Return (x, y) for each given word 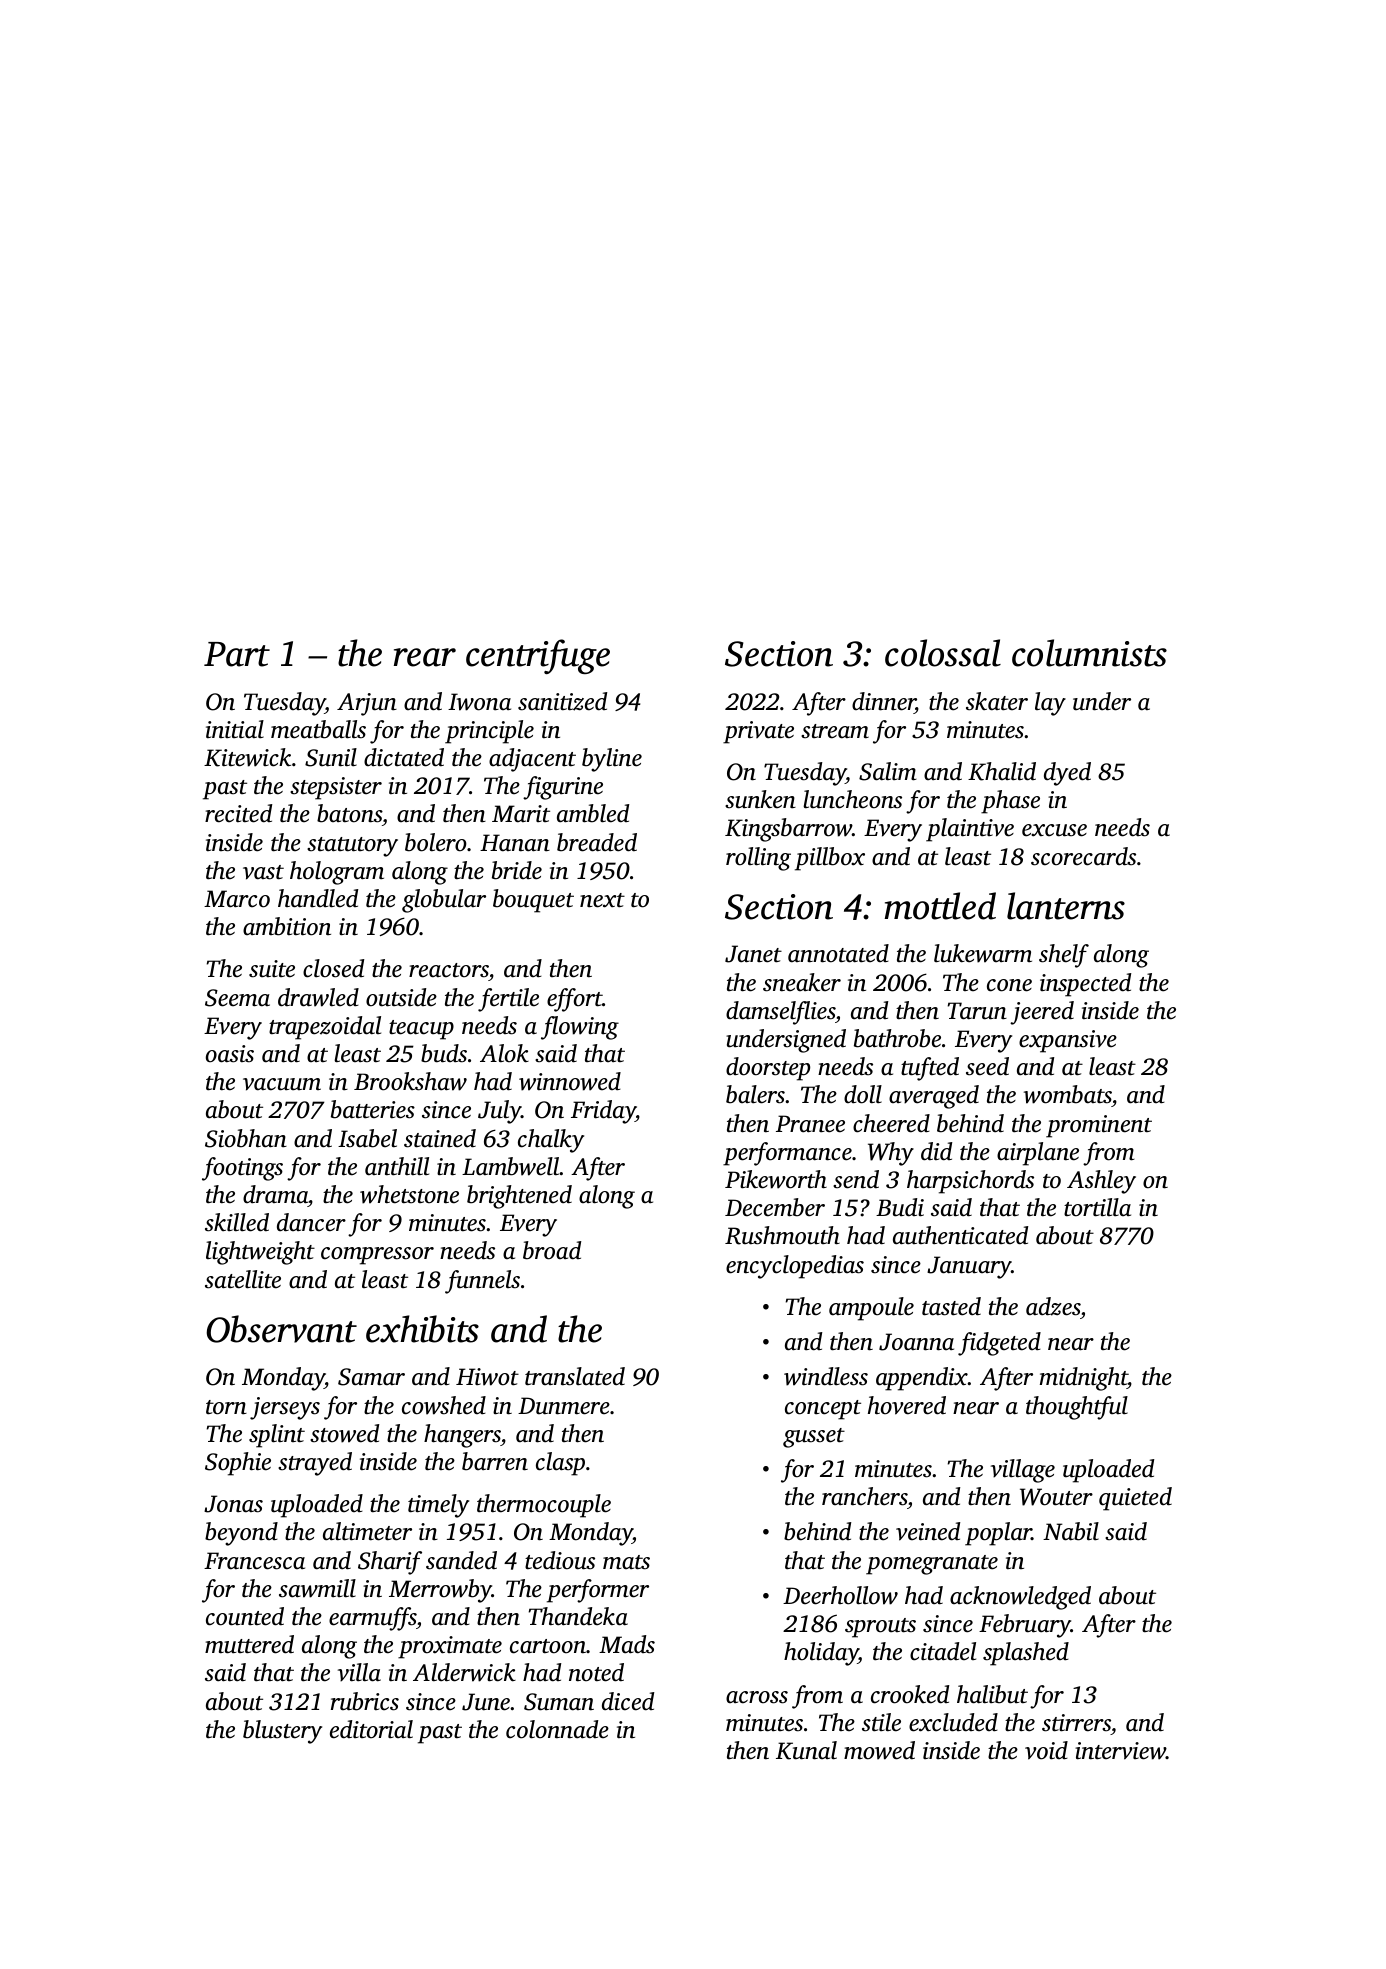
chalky (551, 1141)
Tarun (977, 1011)
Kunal (806, 1750)
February (1025, 1626)
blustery (282, 1732)
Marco (237, 899)
